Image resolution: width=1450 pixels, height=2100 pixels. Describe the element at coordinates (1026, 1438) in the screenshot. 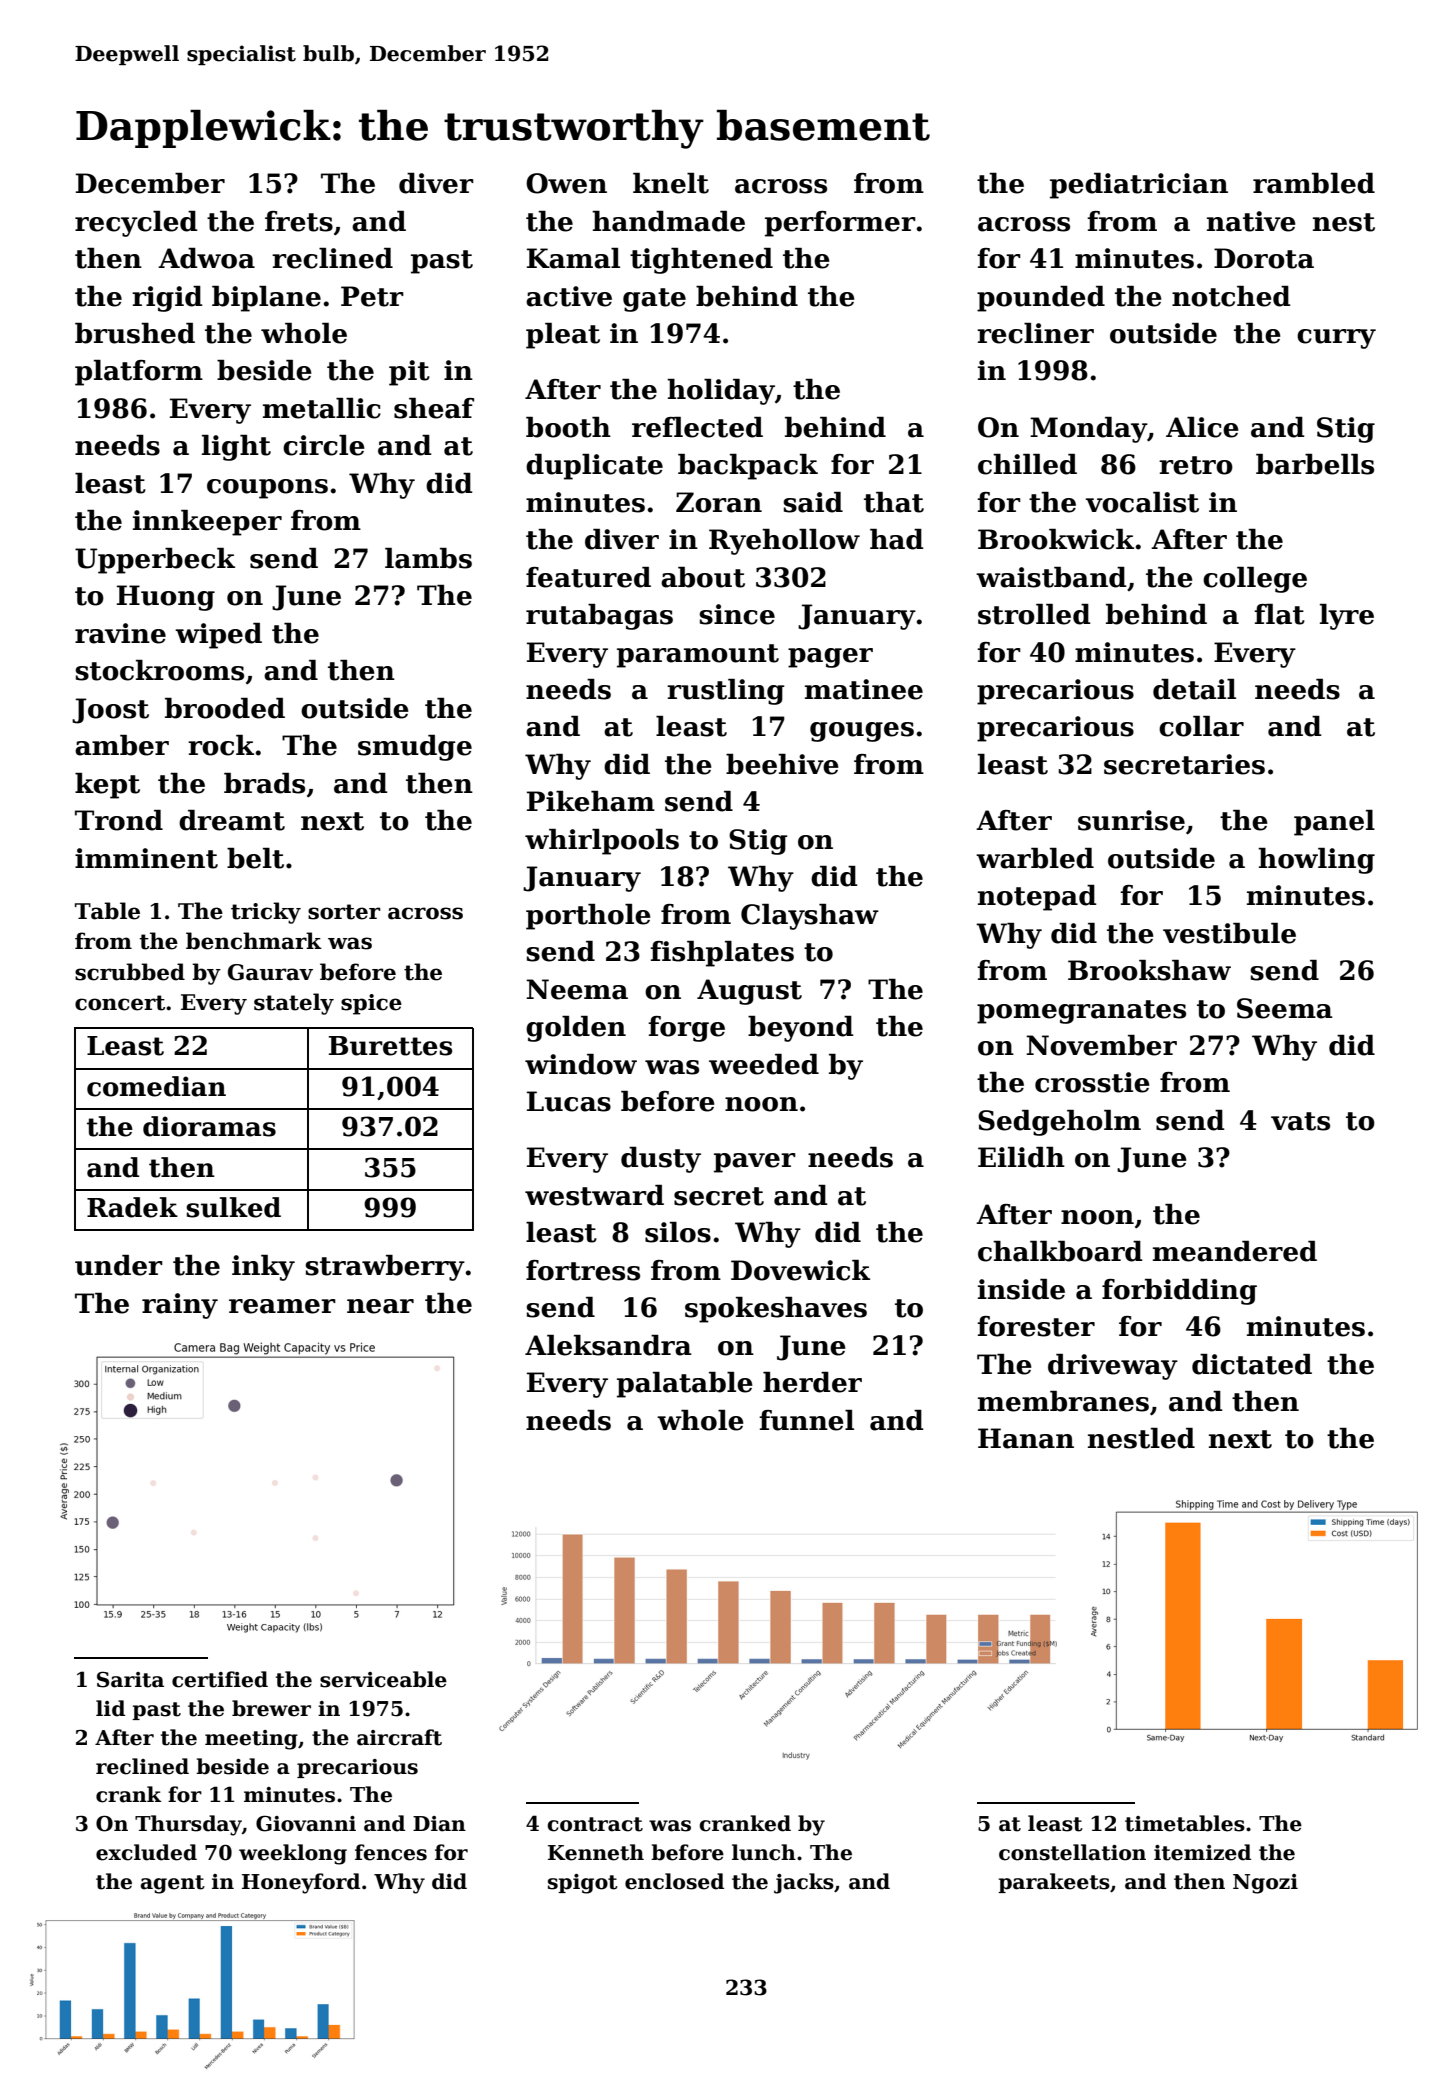

I see `Hanan` at that location.
